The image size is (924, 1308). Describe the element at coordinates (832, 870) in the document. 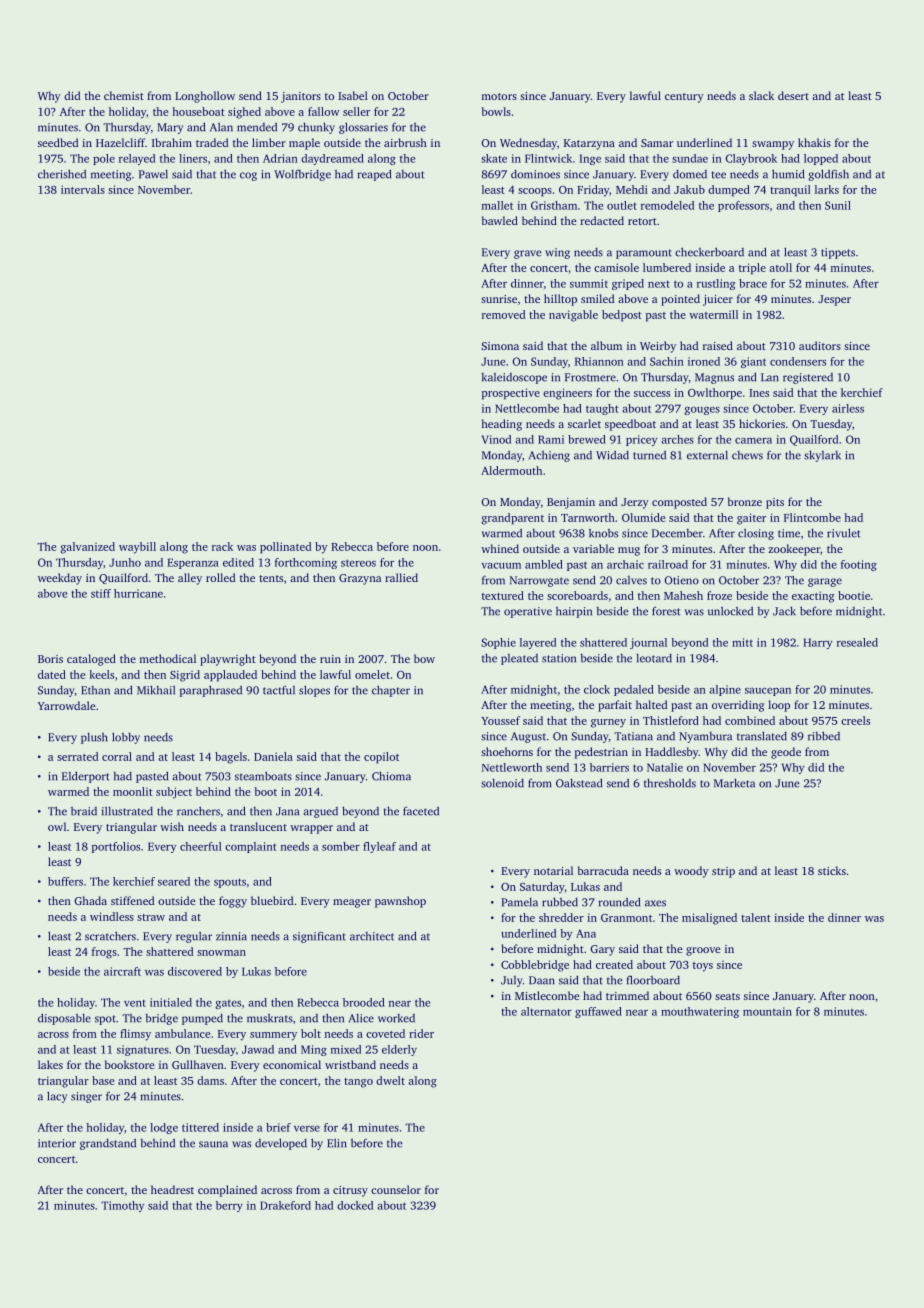

I see `sticks` at that location.
